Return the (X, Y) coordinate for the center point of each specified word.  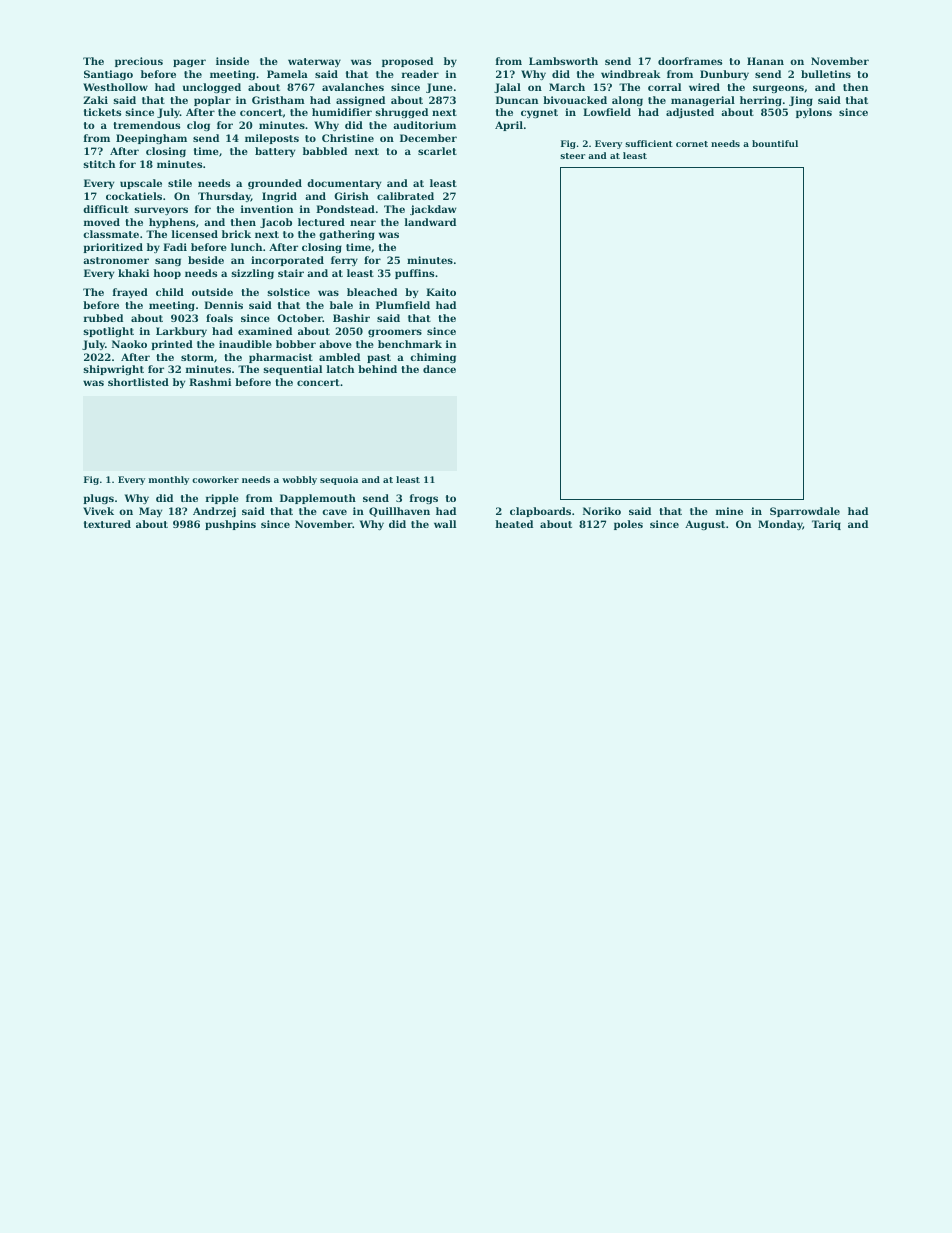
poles (628, 525)
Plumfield (403, 305)
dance (439, 369)
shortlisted (138, 382)
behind (377, 369)
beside (206, 260)
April (509, 126)
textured (107, 524)
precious (139, 62)
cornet (692, 144)
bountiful (775, 143)
